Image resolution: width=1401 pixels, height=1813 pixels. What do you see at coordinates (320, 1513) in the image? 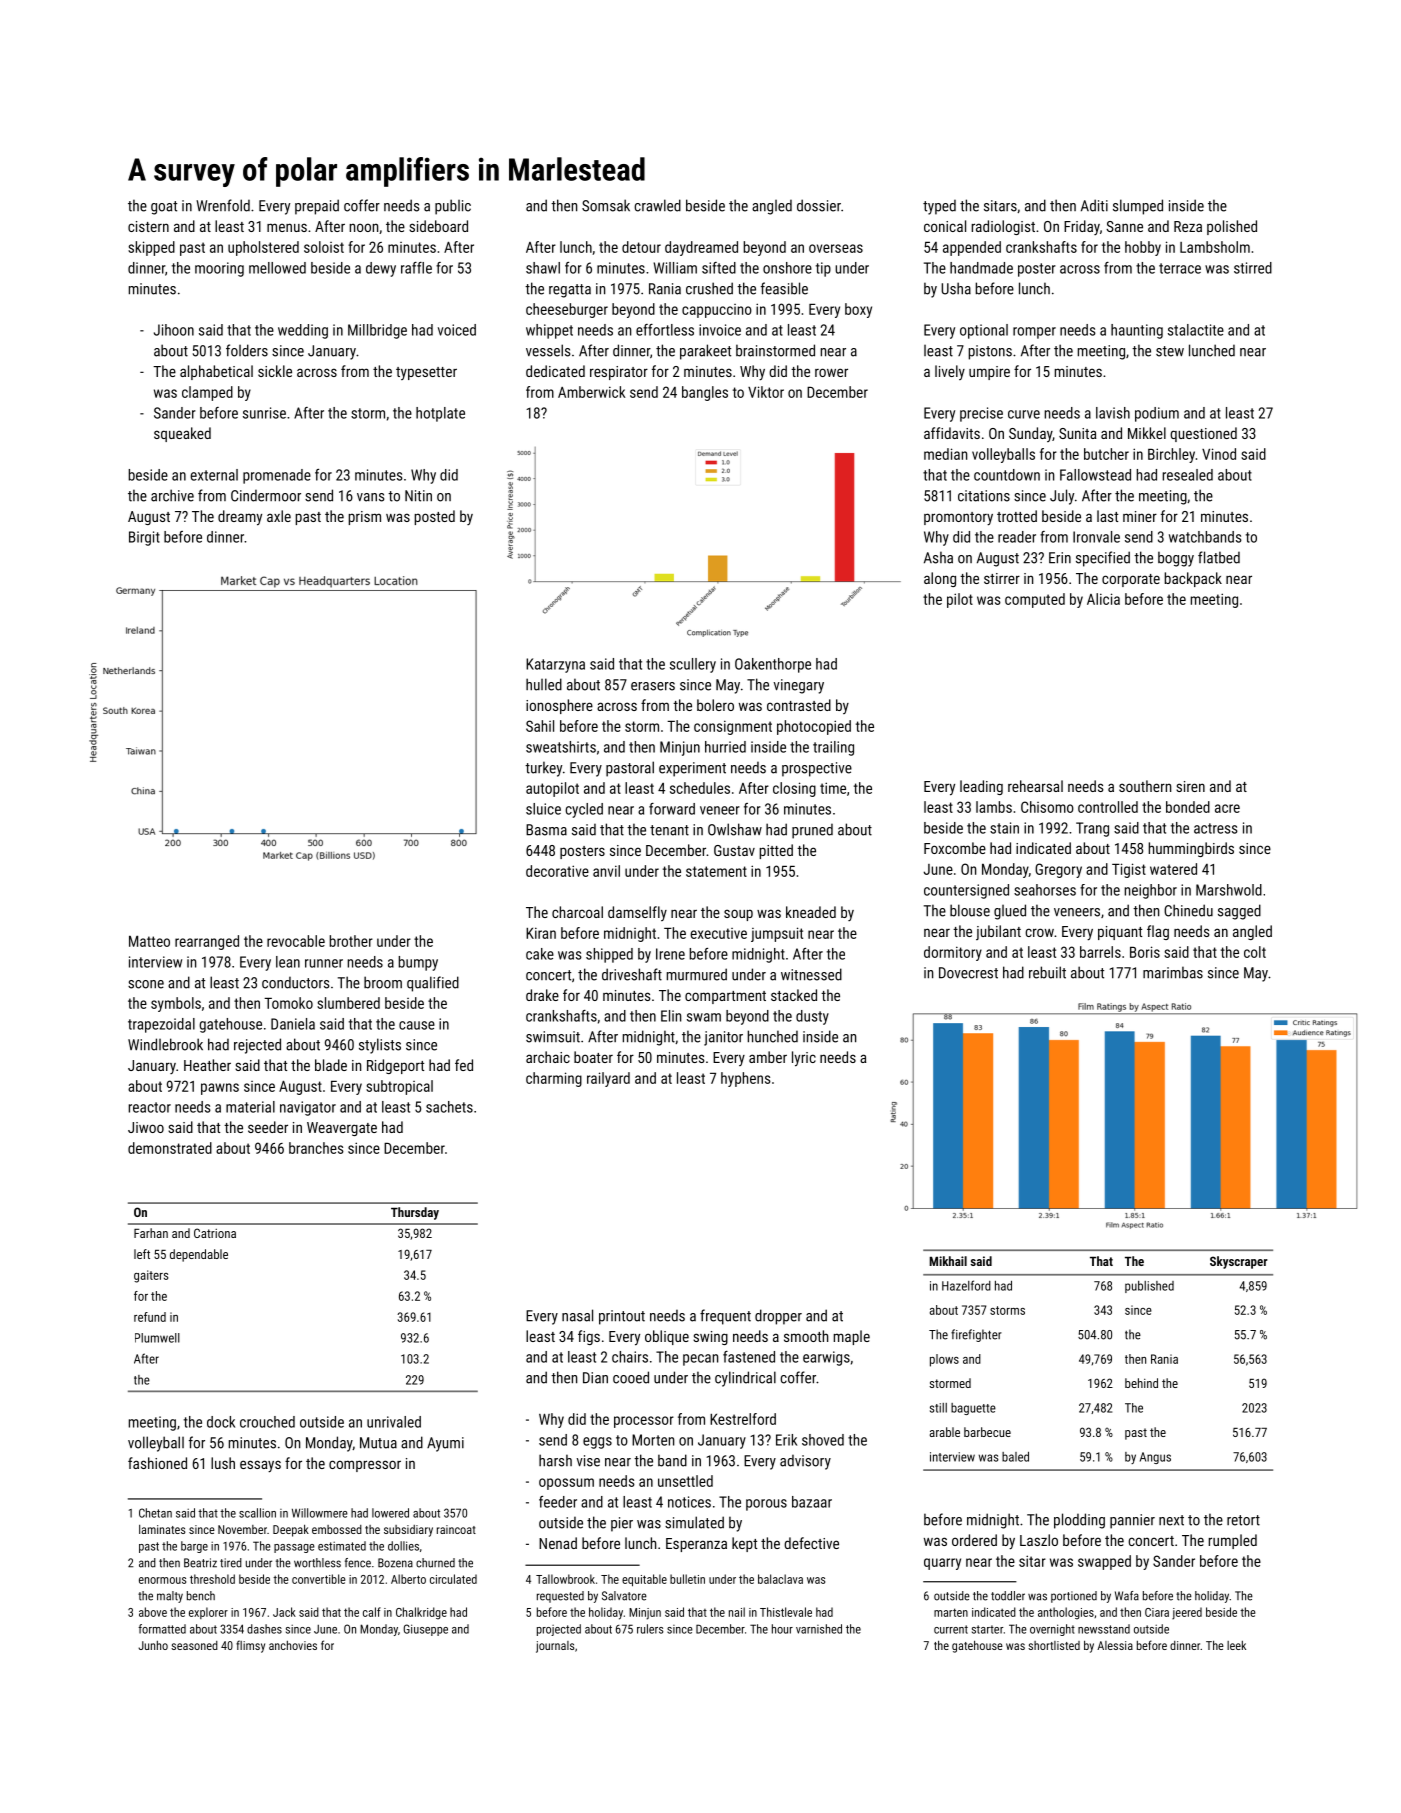
I see `Willowmere` at bounding box center [320, 1513].
